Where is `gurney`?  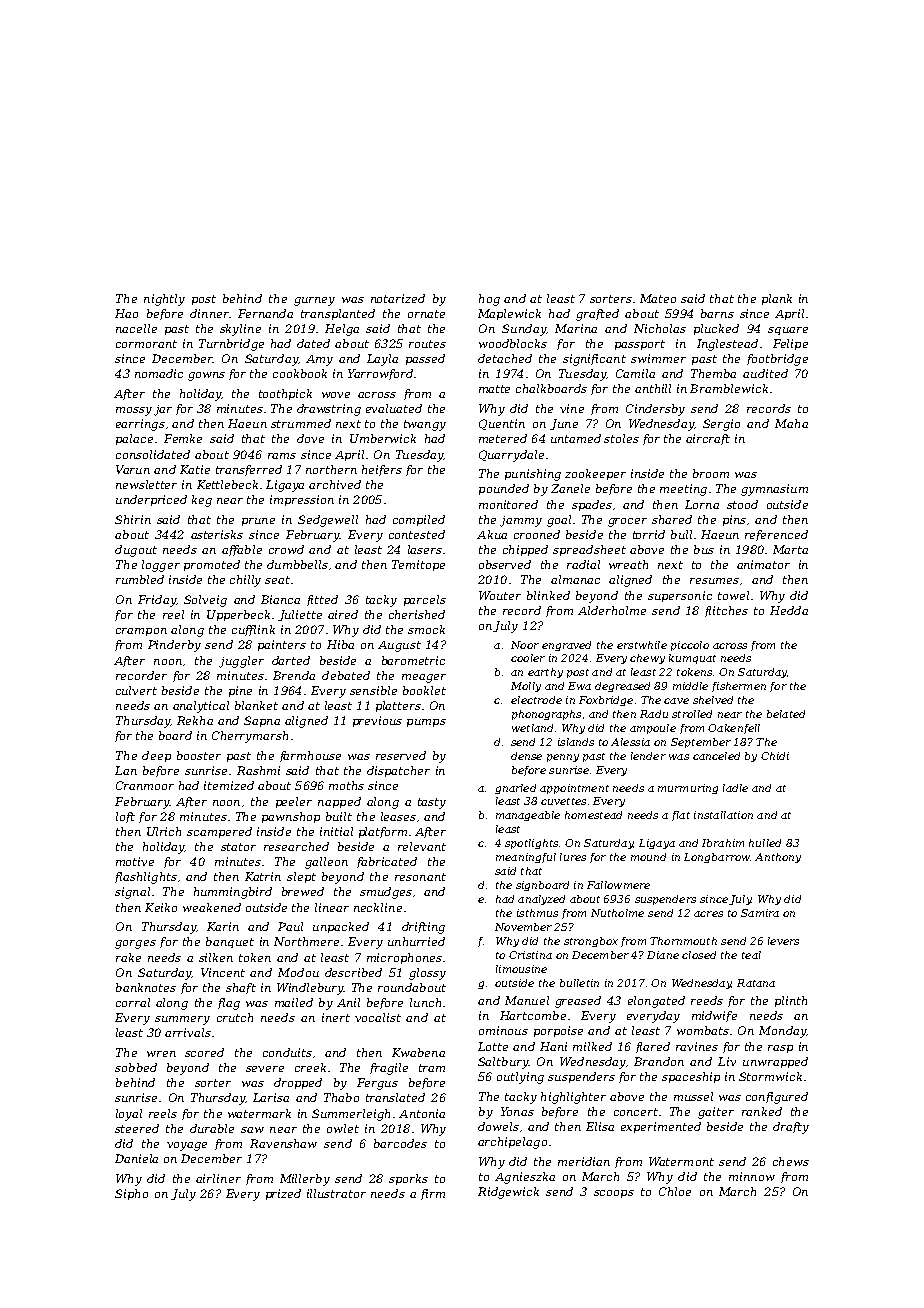 gurney is located at coordinates (314, 301).
